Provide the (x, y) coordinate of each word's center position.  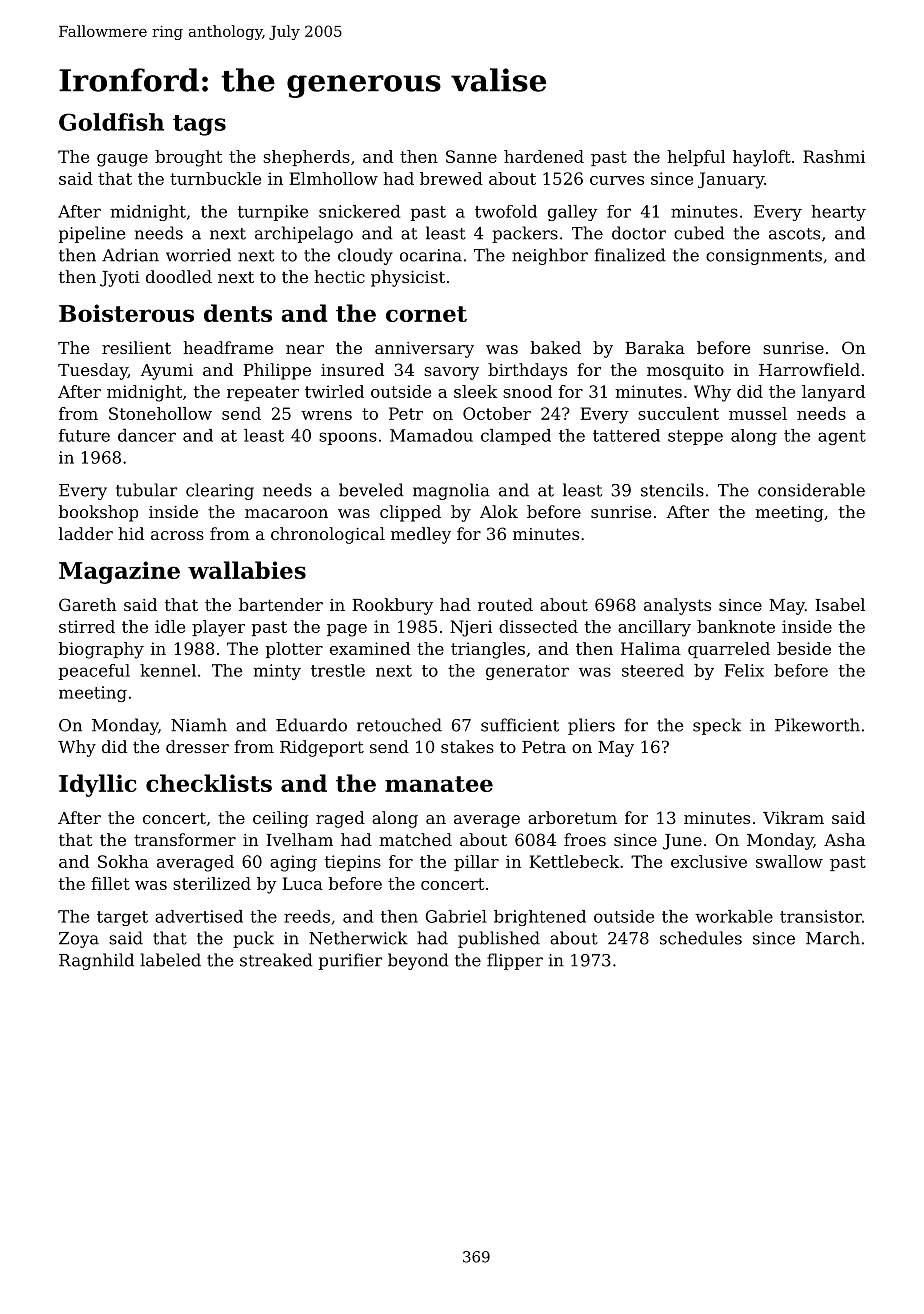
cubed (699, 233)
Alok (499, 511)
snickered (359, 211)
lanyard (833, 393)
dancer (147, 435)
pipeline (92, 234)
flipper (515, 961)
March (833, 938)
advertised (199, 916)
